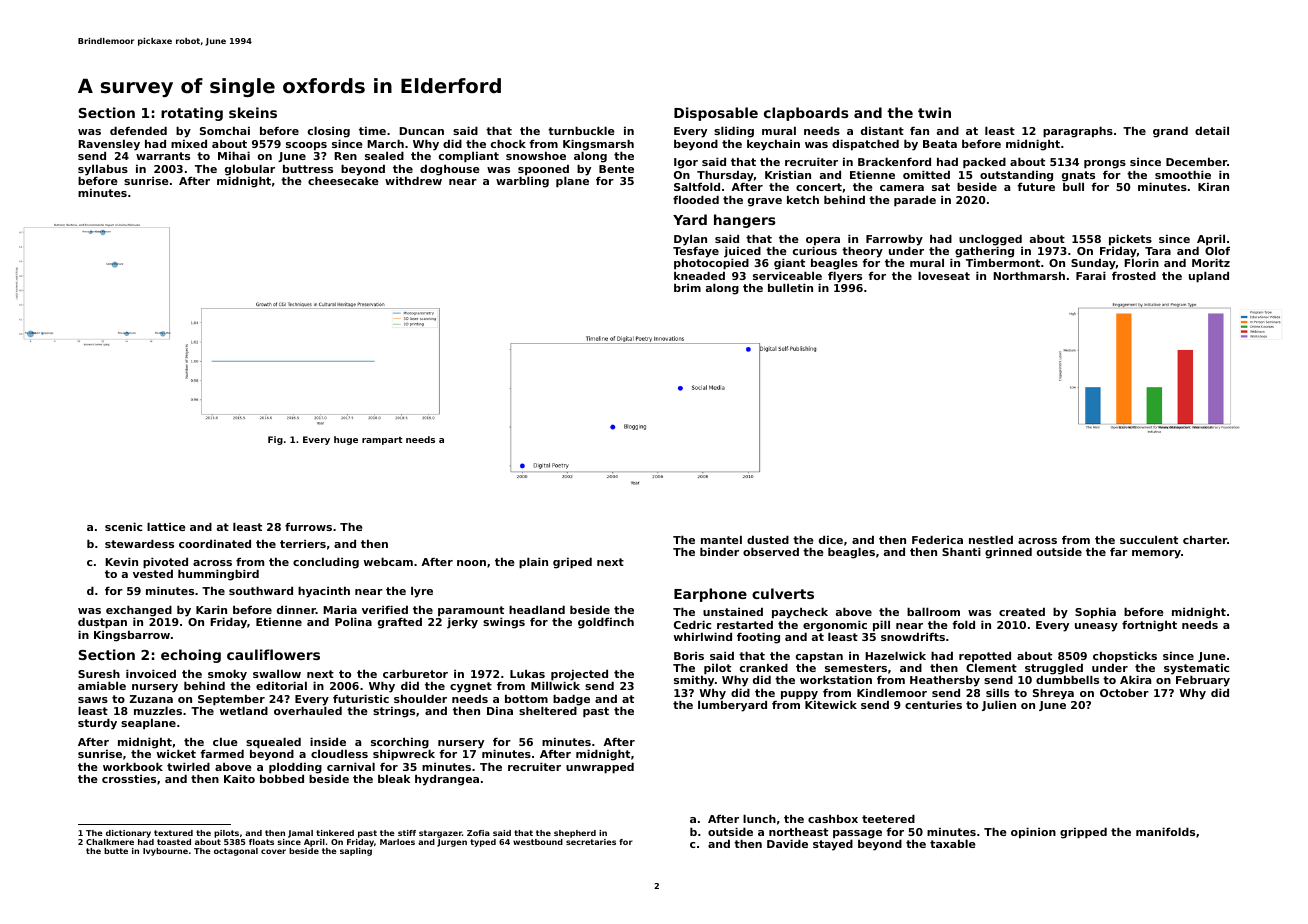 The height and width of the screenshot is (924, 1308). What do you see at coordinates (218, 575) in the screenshot?
I see `hummingbird` at bounding box center [218, 575].
